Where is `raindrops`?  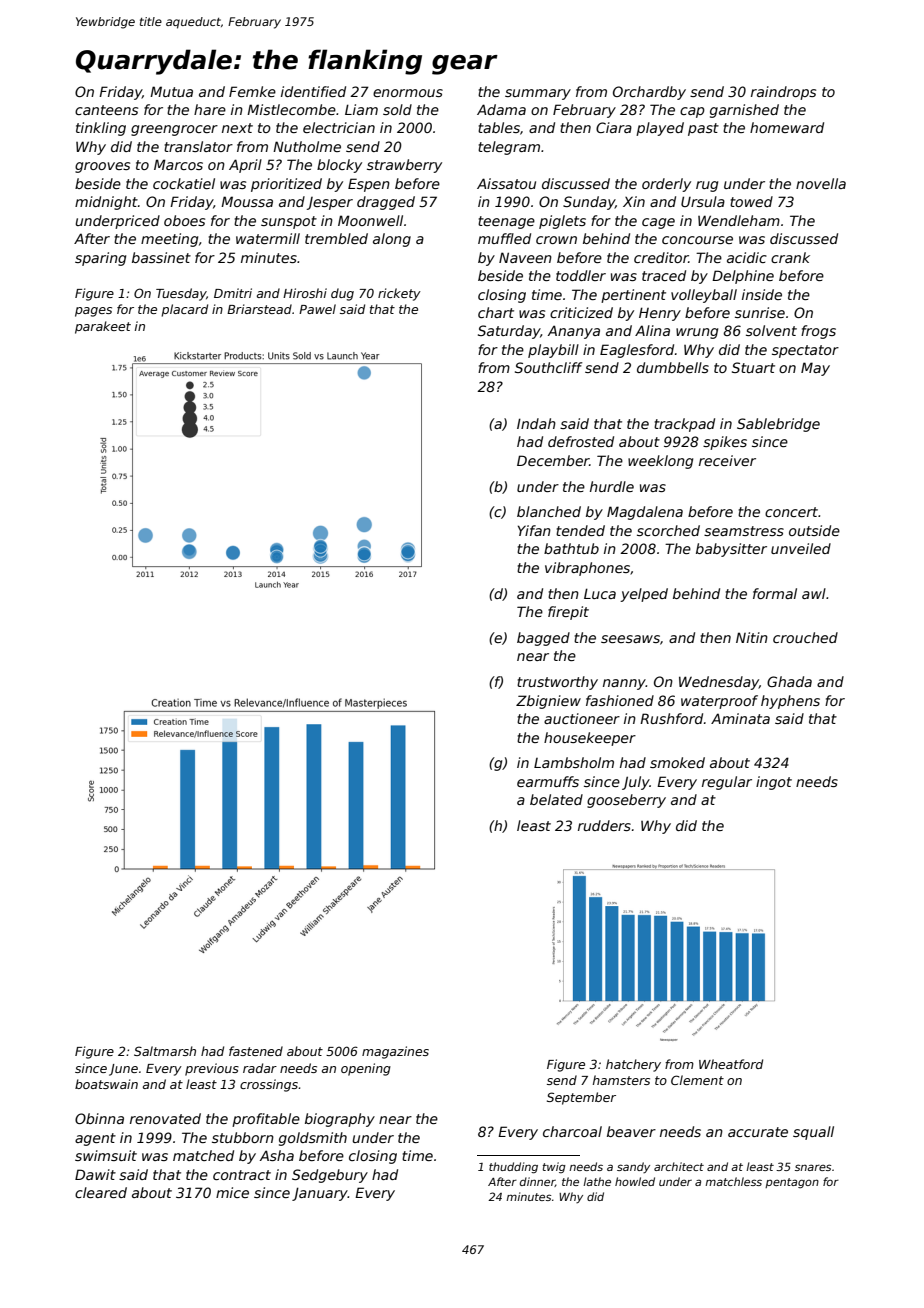 raindrops is located at coordinates (783, 93).
